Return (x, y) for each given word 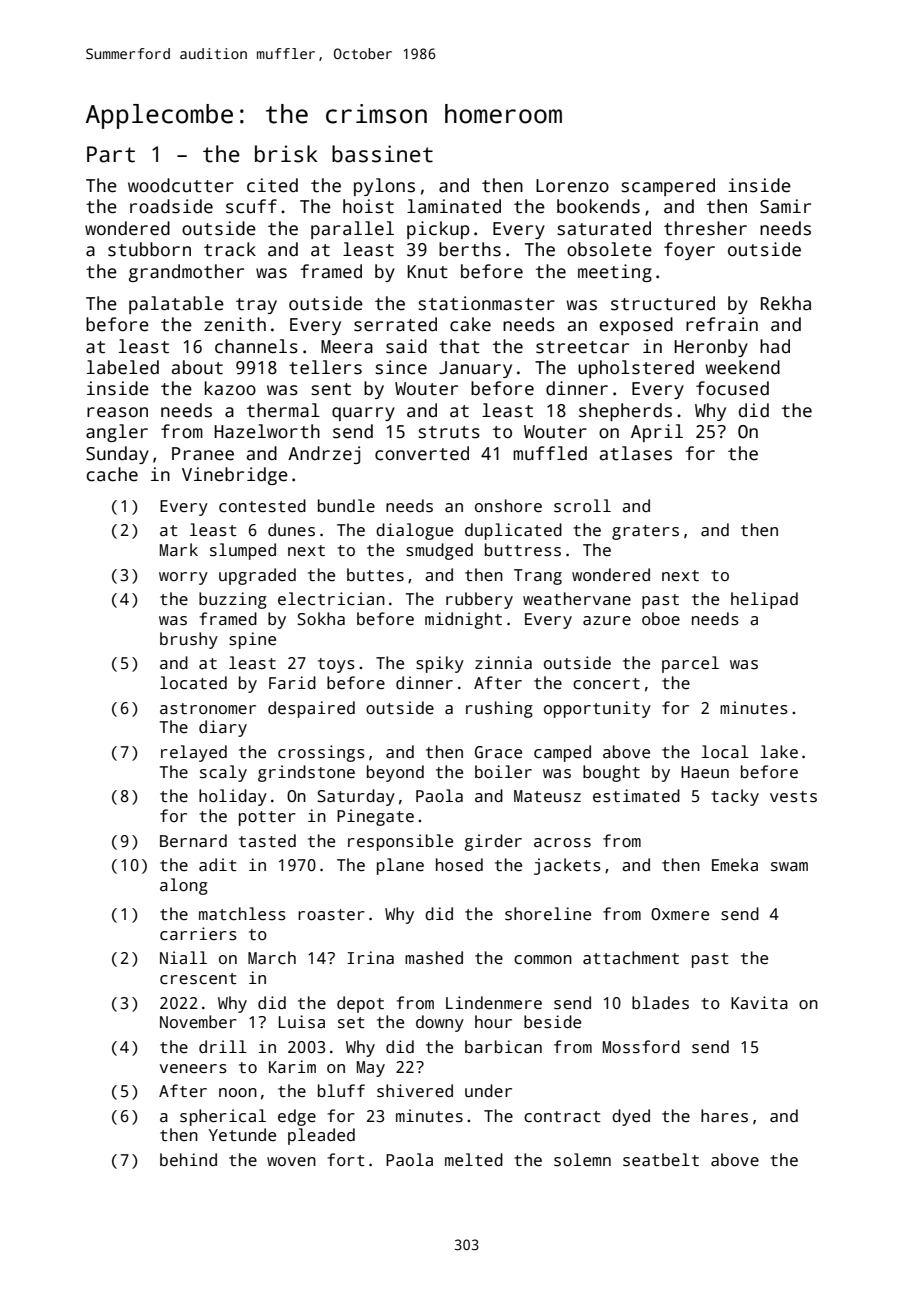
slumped (243, 551)
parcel (690, 664)
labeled (123, 367)
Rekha (786, 303)
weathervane (577, 598)
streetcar (582, 347)
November (198, 1021)
